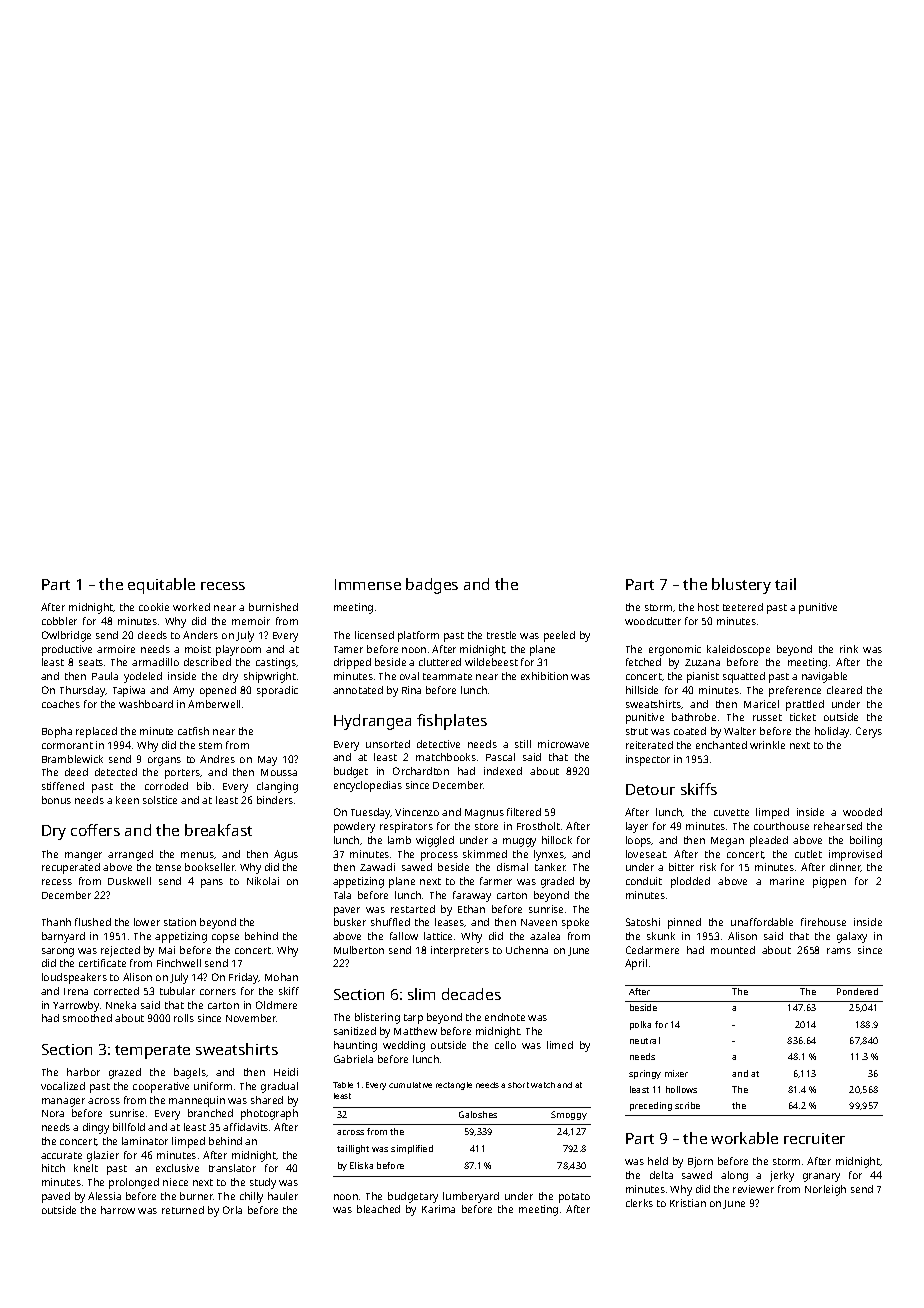  What do you see at coordinates (204, 786) in the document?
I see `bib` at bounding box center [204, 786].
